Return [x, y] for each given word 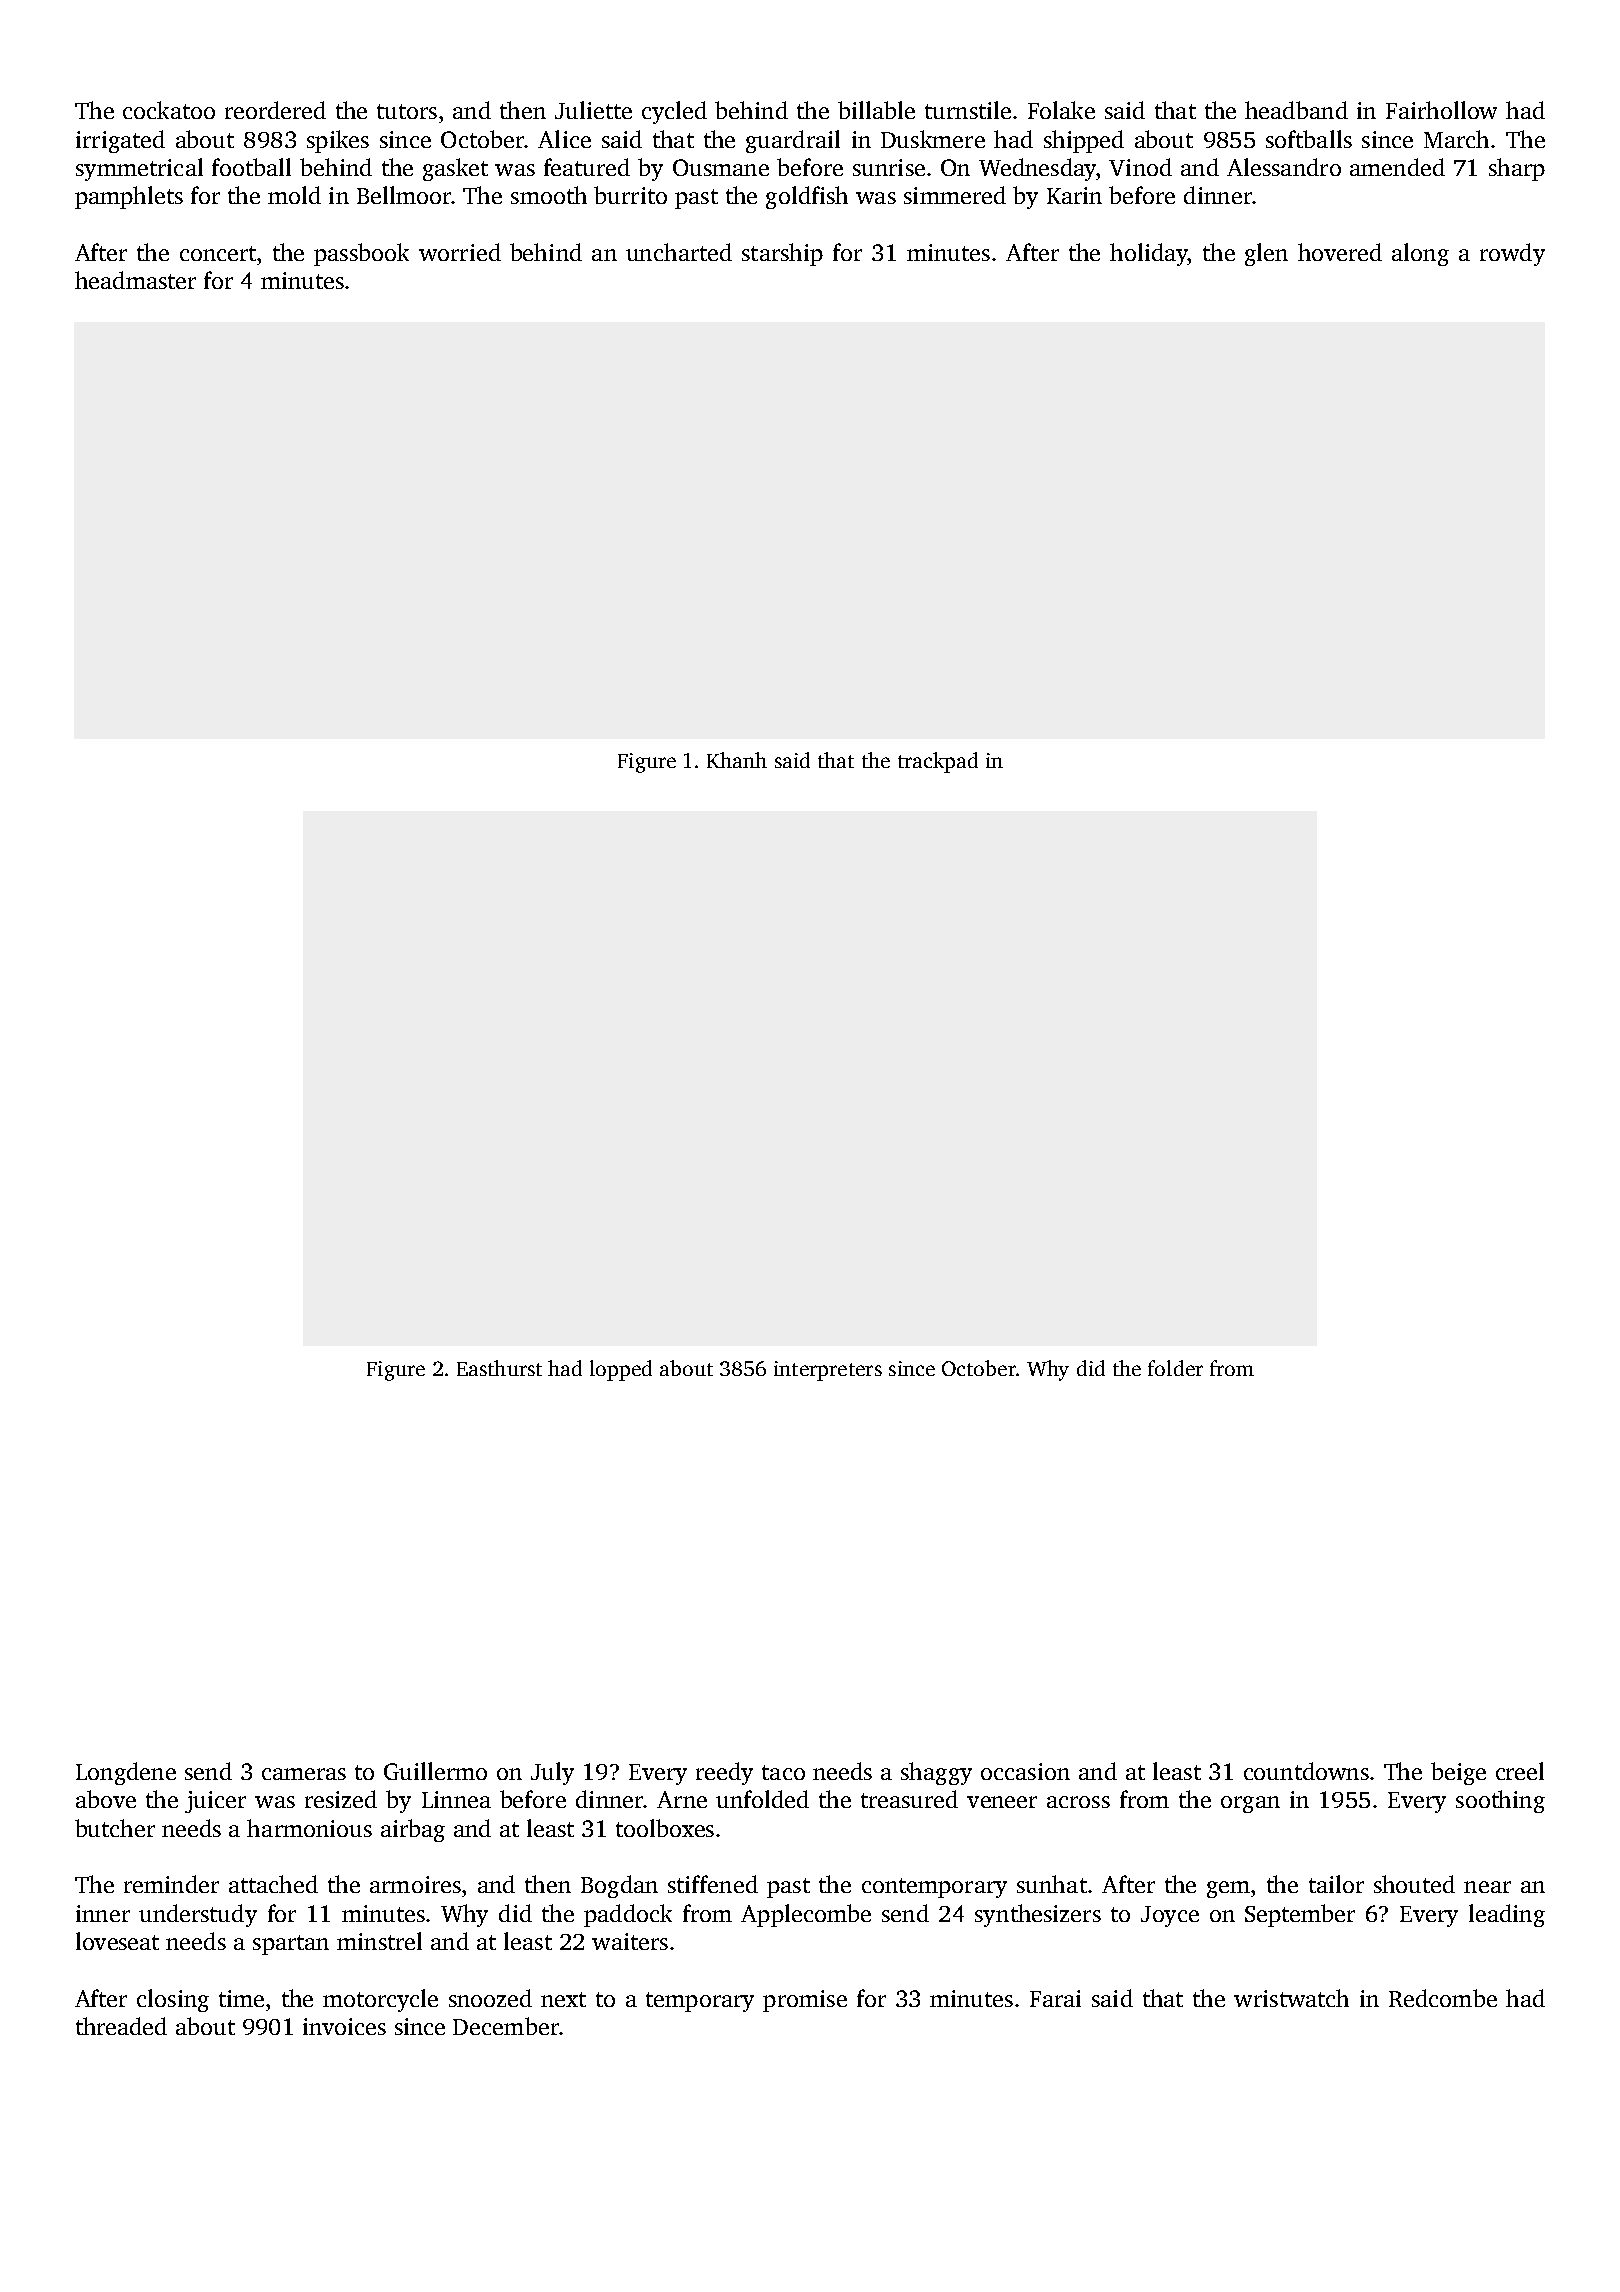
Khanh [737, 760]
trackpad [938, 762]
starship [782, 254]
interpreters [828, 1371]
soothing [1500, 1801]
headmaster [135, 280]
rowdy [1512, 254]
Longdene [126, 1773]
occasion [1025, 1771]
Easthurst [499, 1368]
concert [218, 253]
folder [1175, 1368]
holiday [1149, 254]
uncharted [679, 252]
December [506, 2026]
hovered [1340, 252]
